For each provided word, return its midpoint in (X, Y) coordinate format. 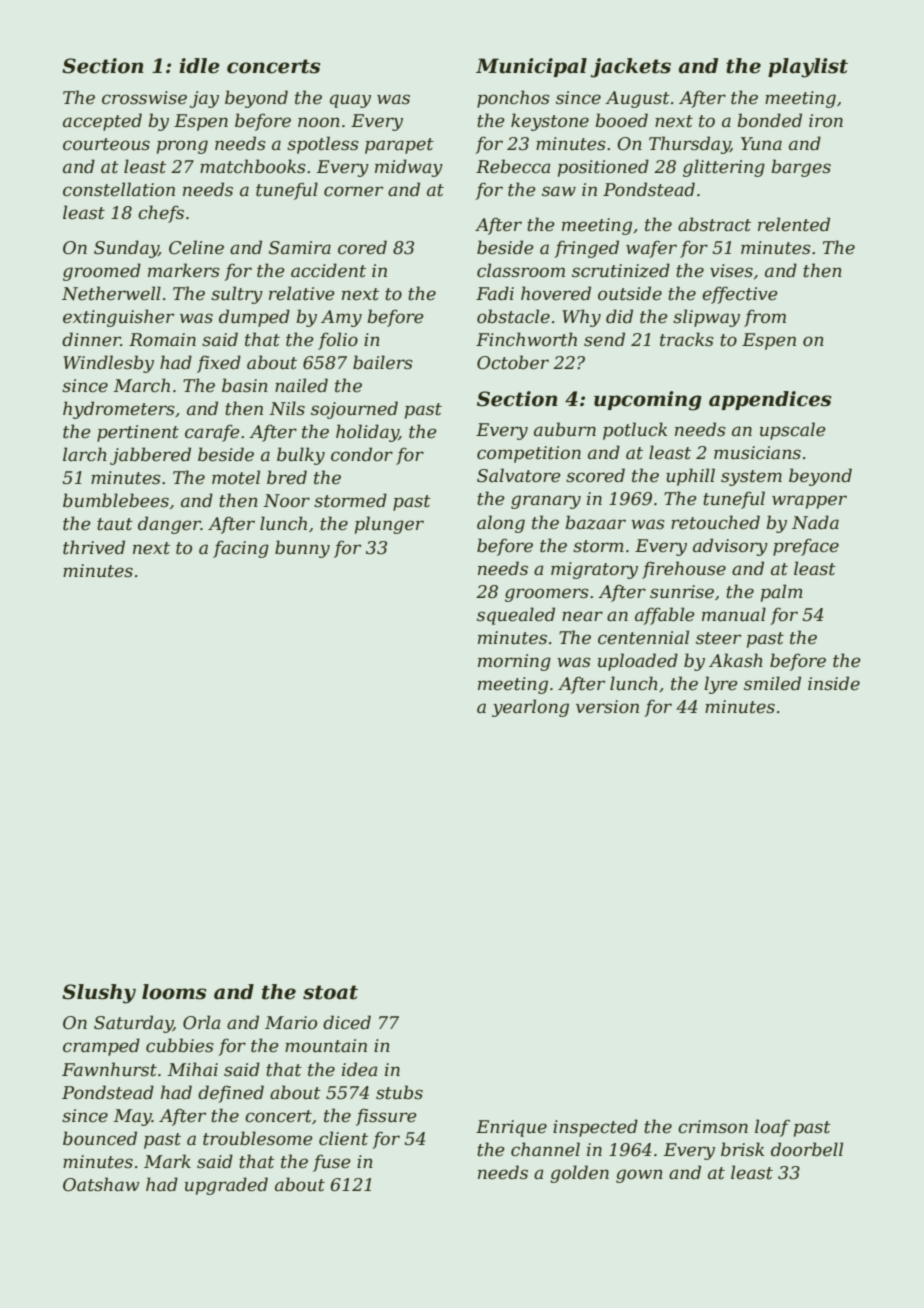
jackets (631, 68)
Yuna (761, 143)
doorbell (807, 1149)
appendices (770, 400)
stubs (399, 1092)
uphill (690, 477)
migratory (594, 570)
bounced (100, 1138)
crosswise (144, 98)
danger (169, 525)
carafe (212, 433)
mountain (326, 1046)
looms (174, 992)
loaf (772, 1128)
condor (362, 454)
